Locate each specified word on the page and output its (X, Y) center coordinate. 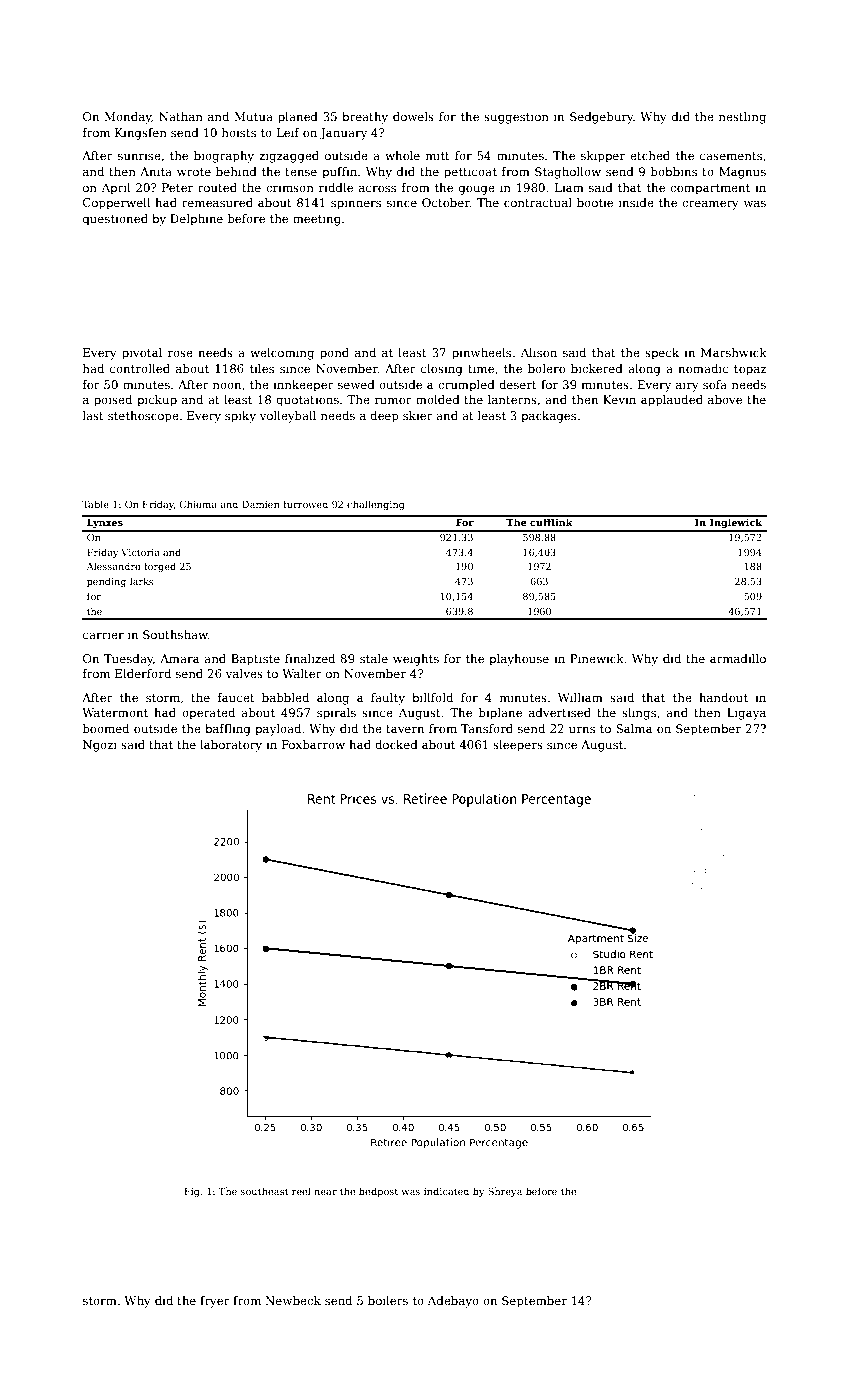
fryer (215, 1302)
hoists (239, 132)
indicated (446, 1191)
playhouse (519, 660)
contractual (538, 202)
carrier (103, 634)
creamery (710, 205)
